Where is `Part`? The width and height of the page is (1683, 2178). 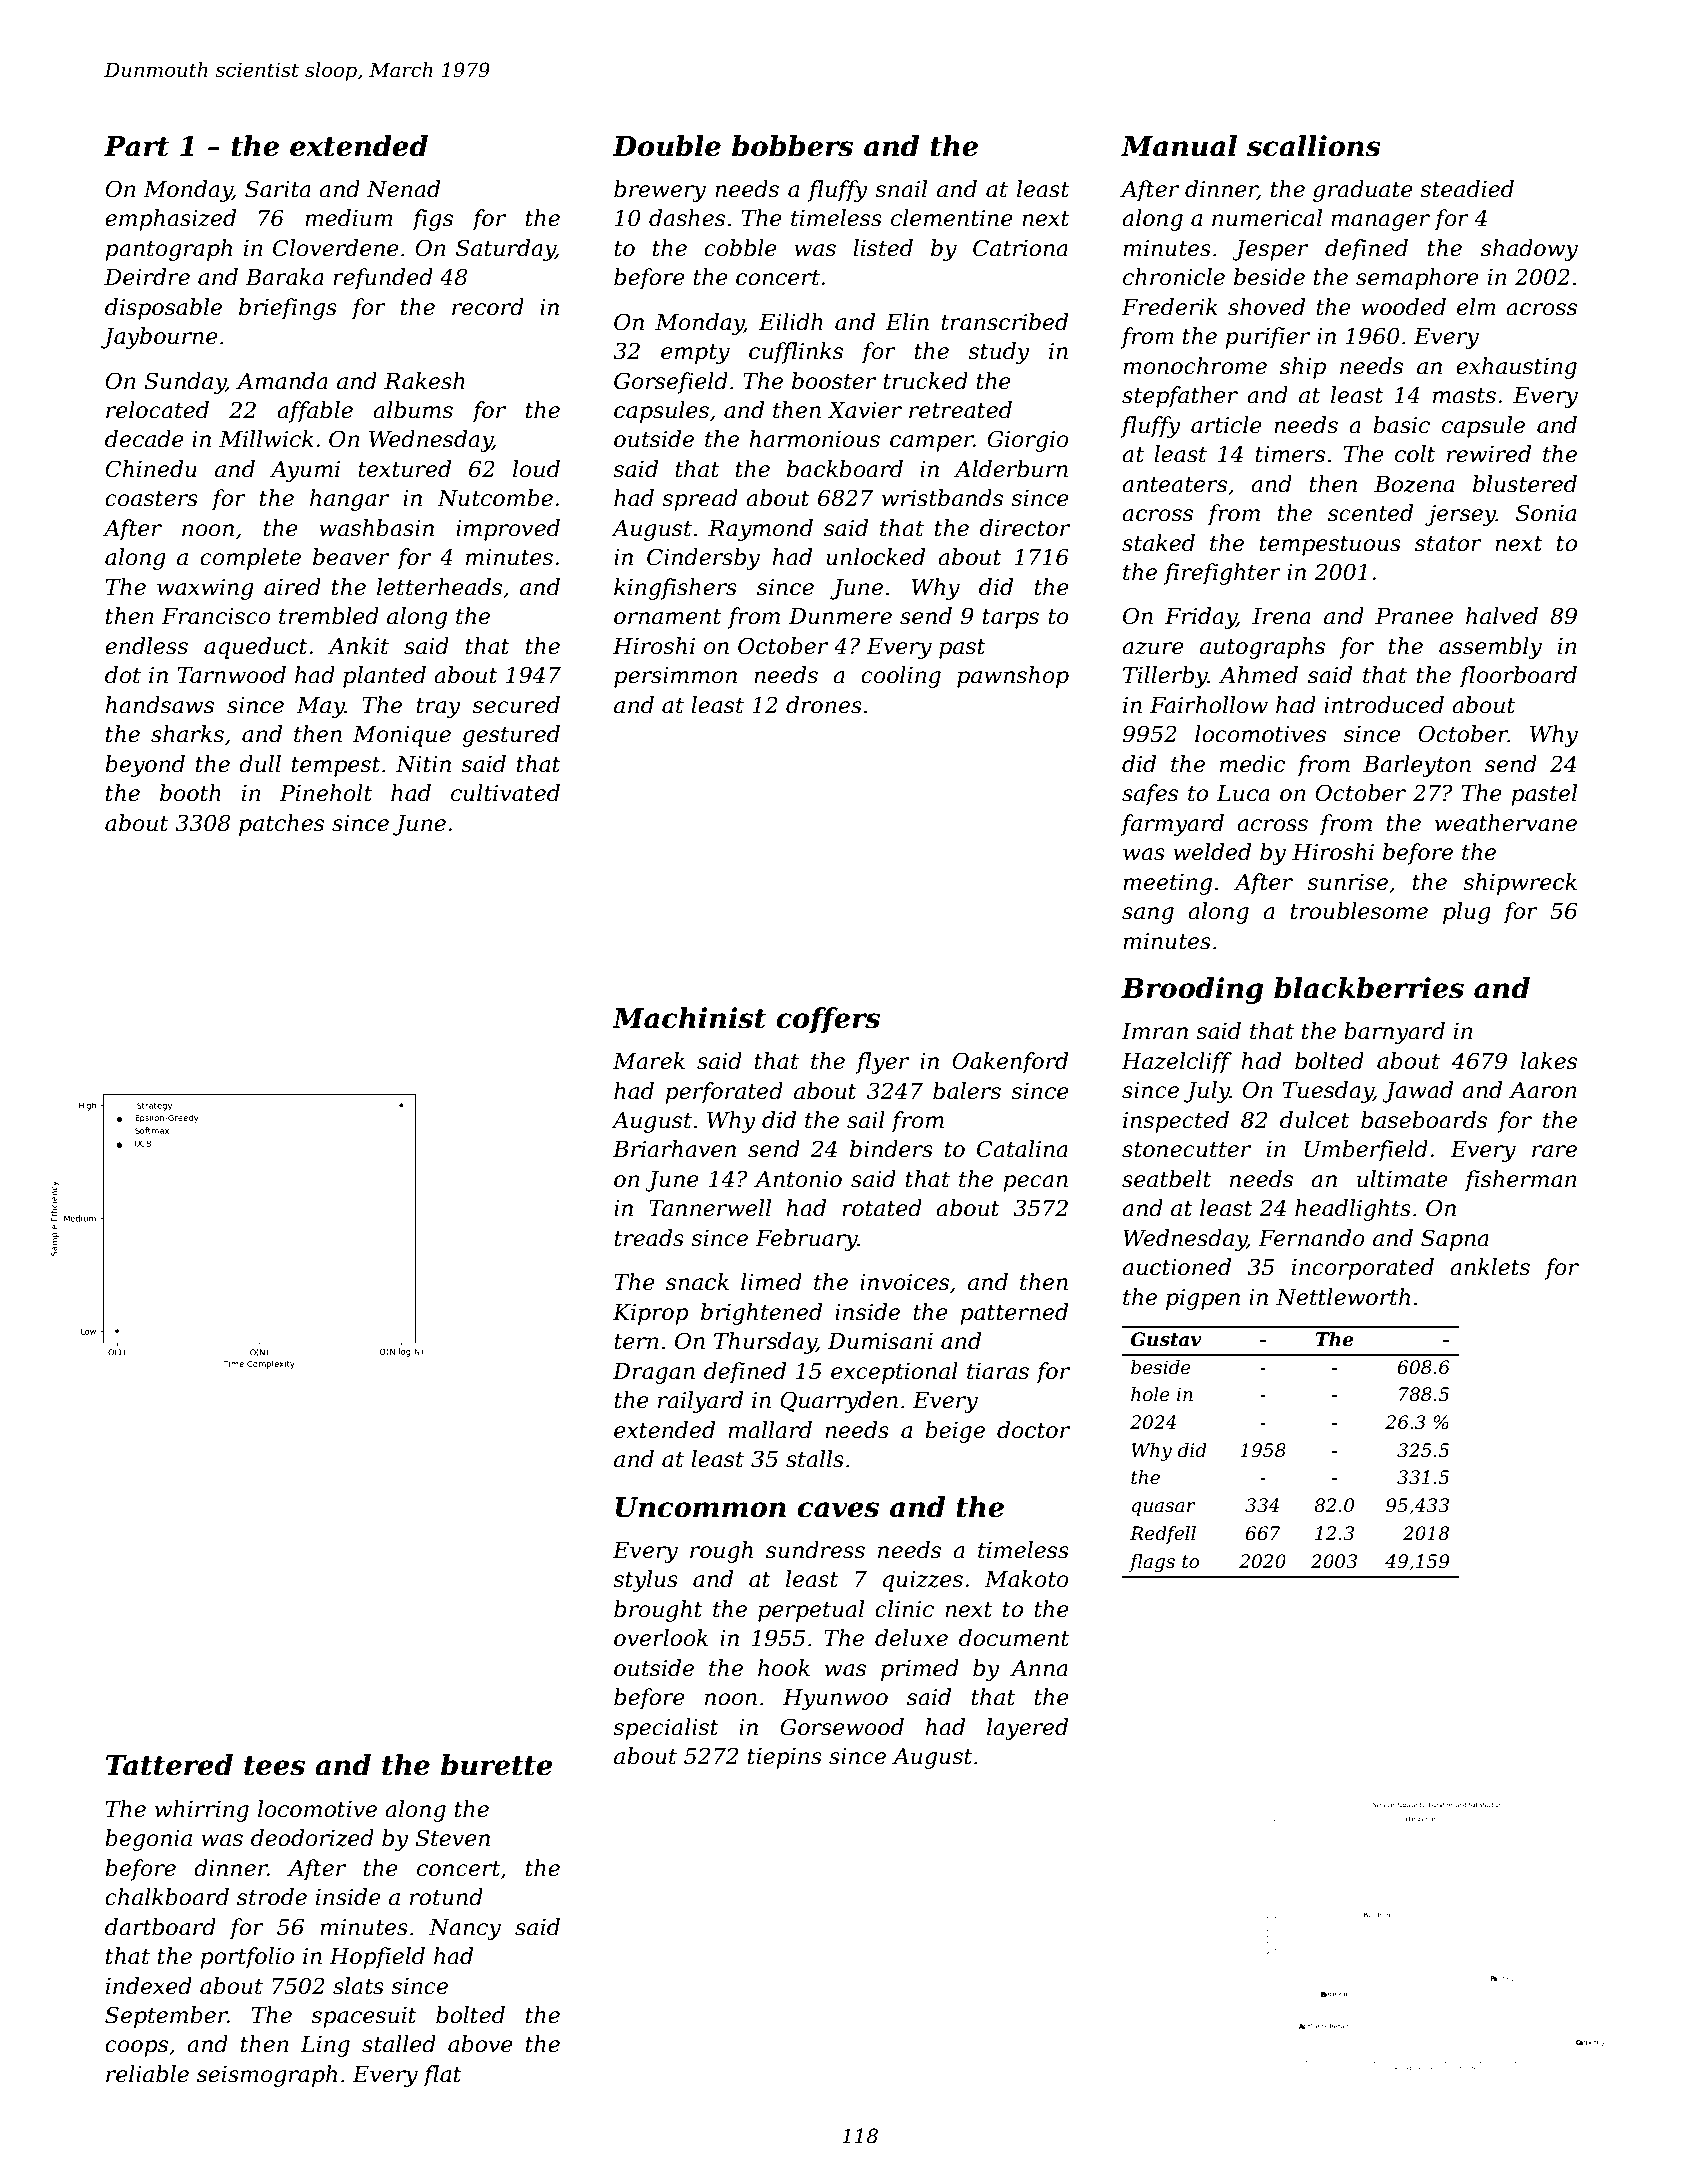
Part is located at coordinates (136, 146).
